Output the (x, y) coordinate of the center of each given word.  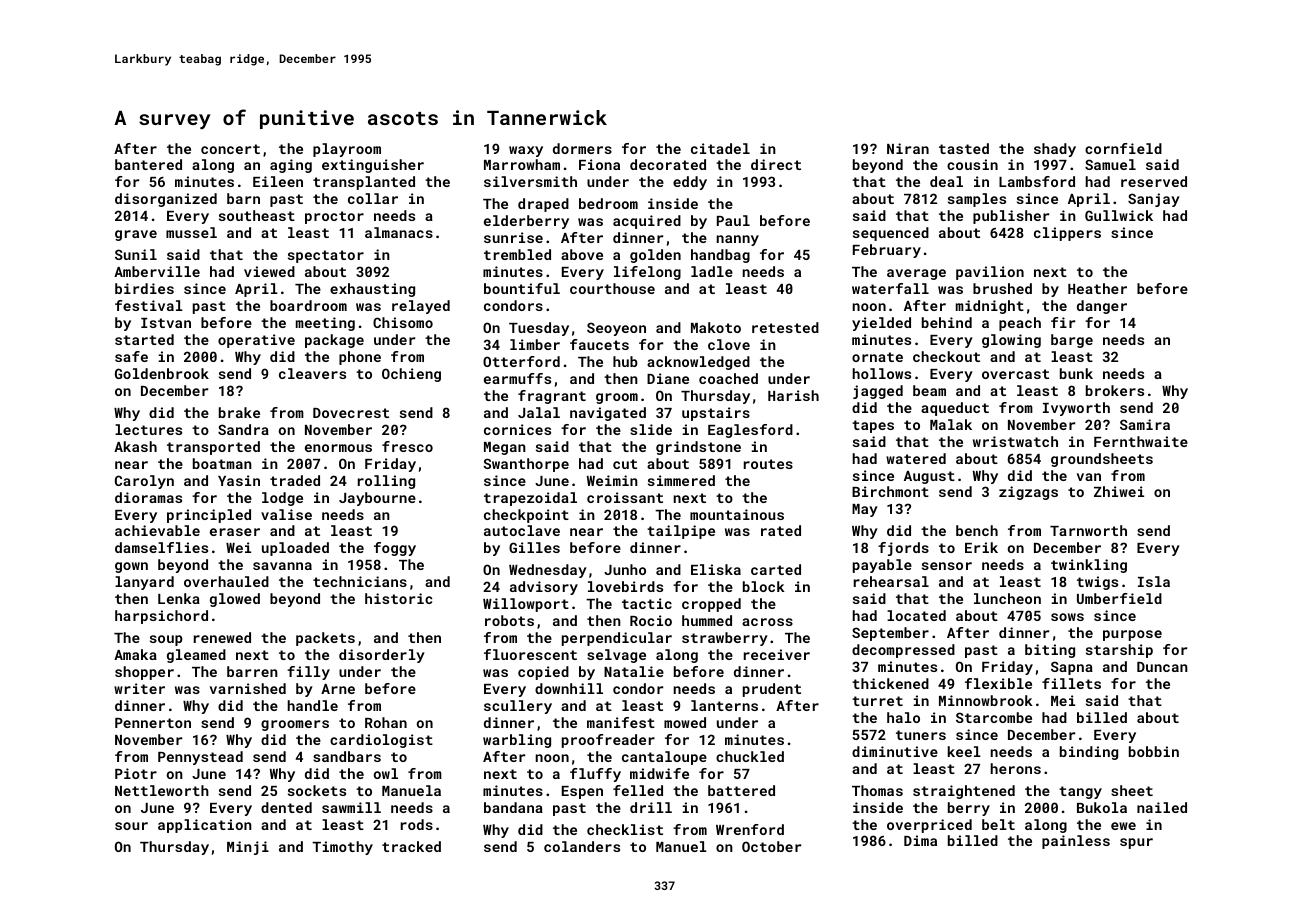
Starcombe (994, 717)
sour (131, 826)
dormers (582, 148)
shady (1055, 150)
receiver (777, 654)
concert (230, 149)
